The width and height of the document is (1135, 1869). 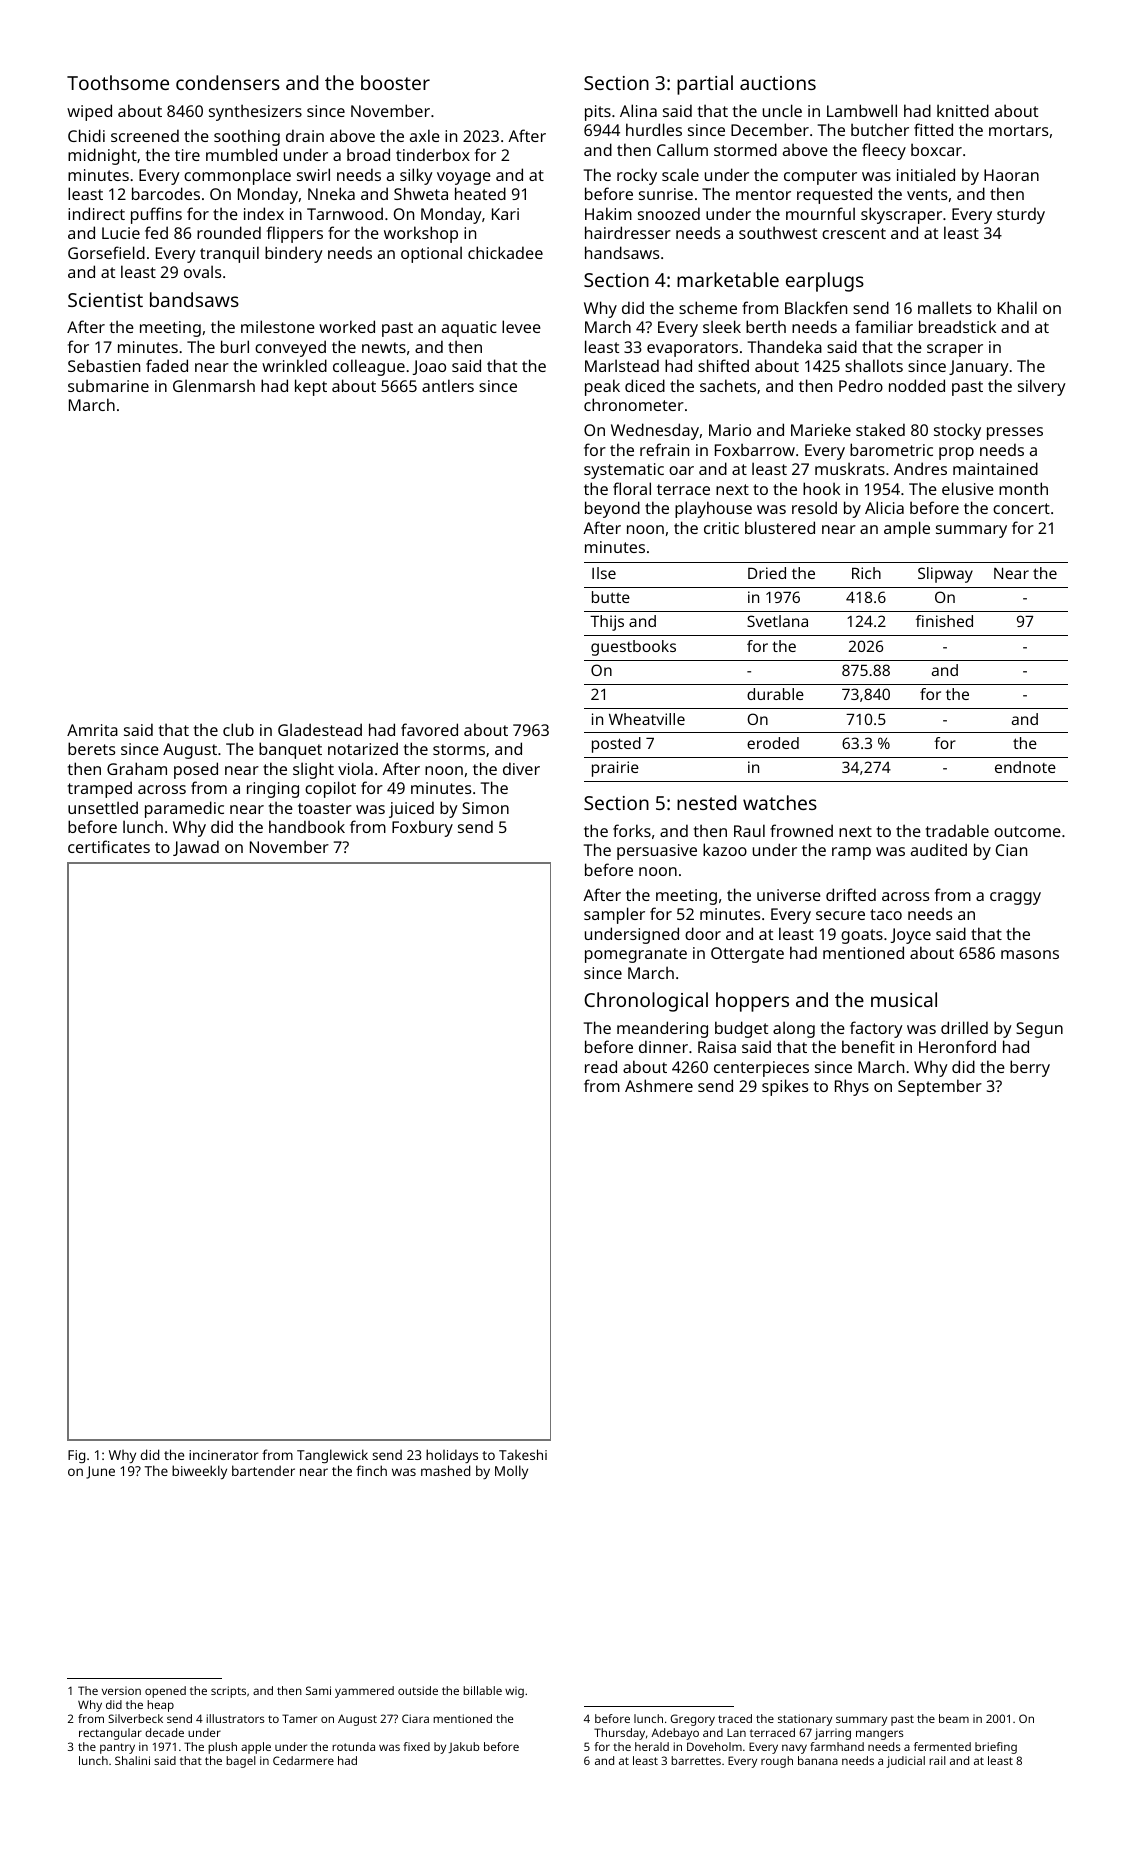 I want to click on September, so click(x=940, y=1087).
